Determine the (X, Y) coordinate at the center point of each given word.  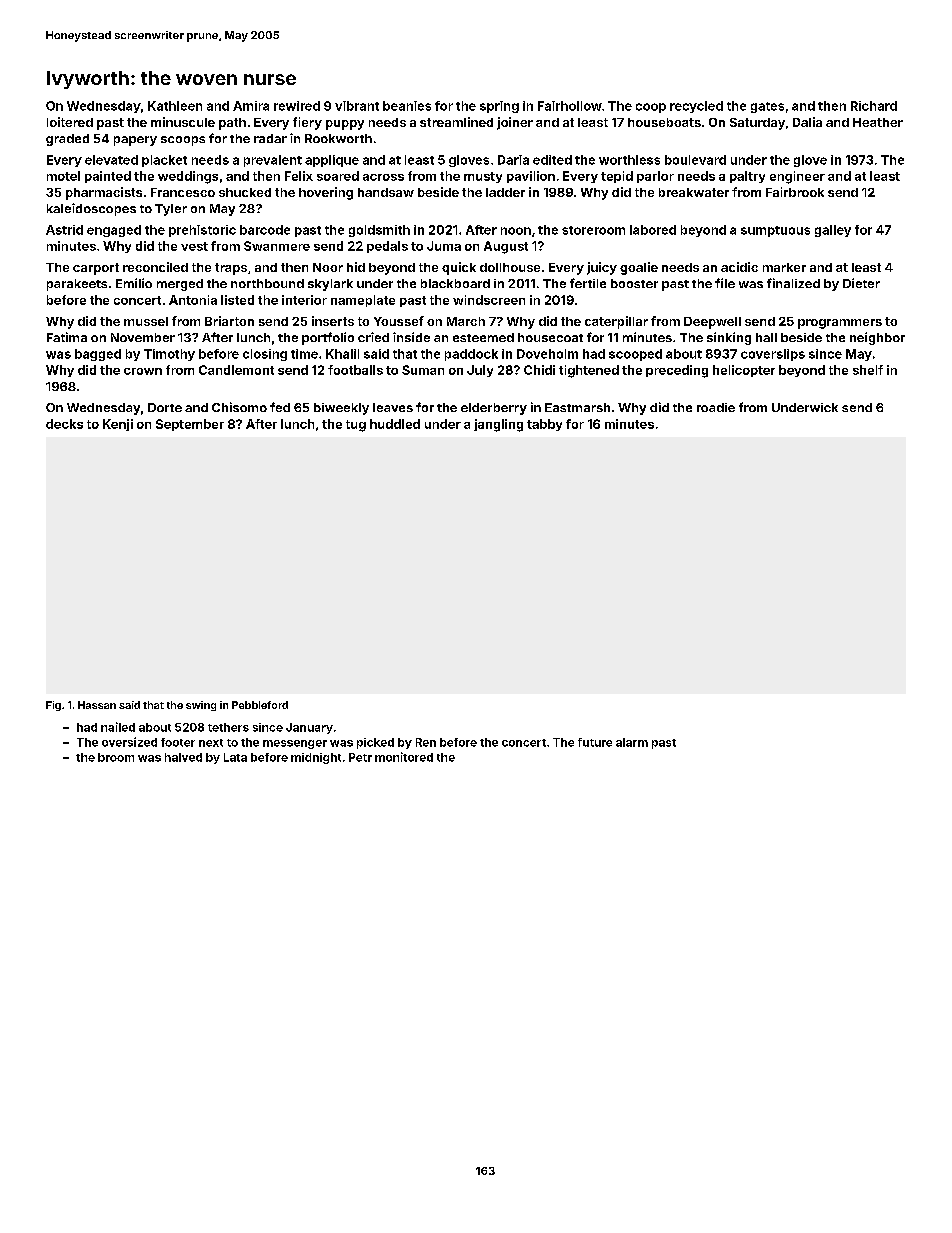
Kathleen (175, 106)
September (190, 425)
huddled (395, 424)
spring (499, 107)
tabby (544, 425)
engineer (797, 177)
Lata (235, 757)
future (595, 742)
